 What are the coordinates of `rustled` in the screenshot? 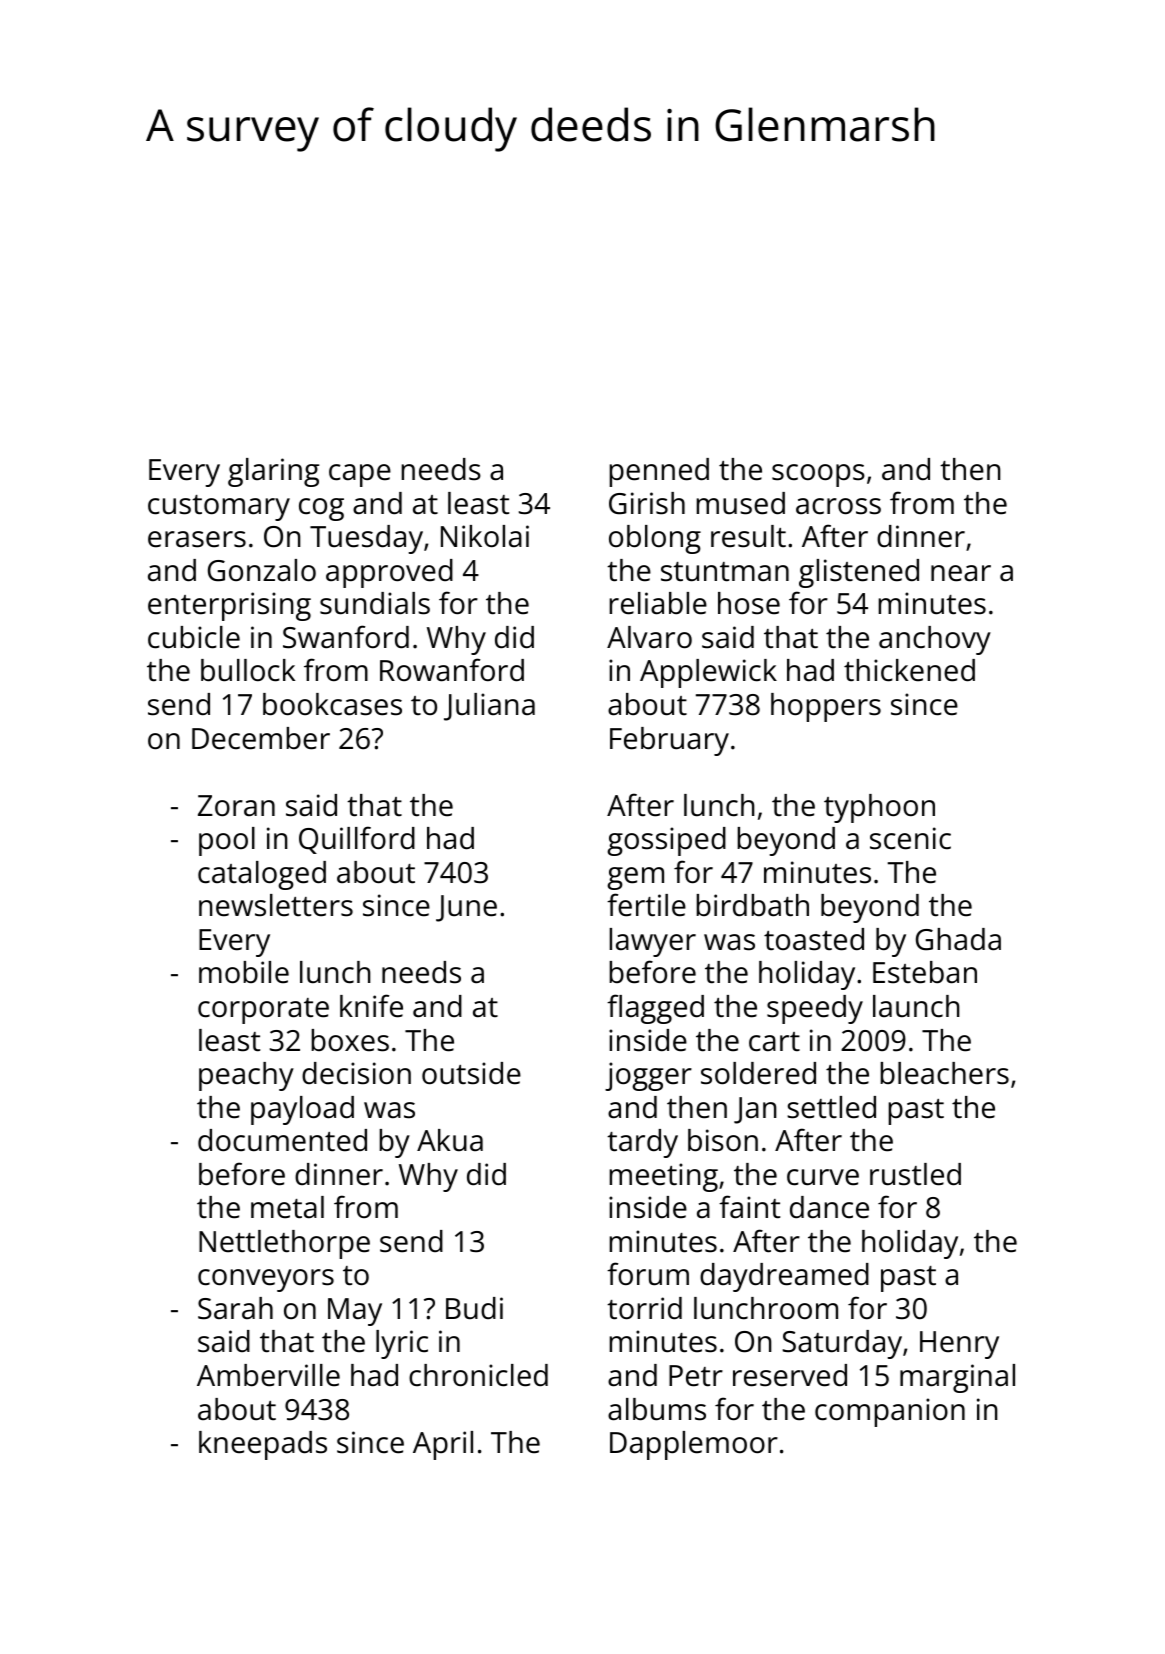 It's located at (915, 1174).
